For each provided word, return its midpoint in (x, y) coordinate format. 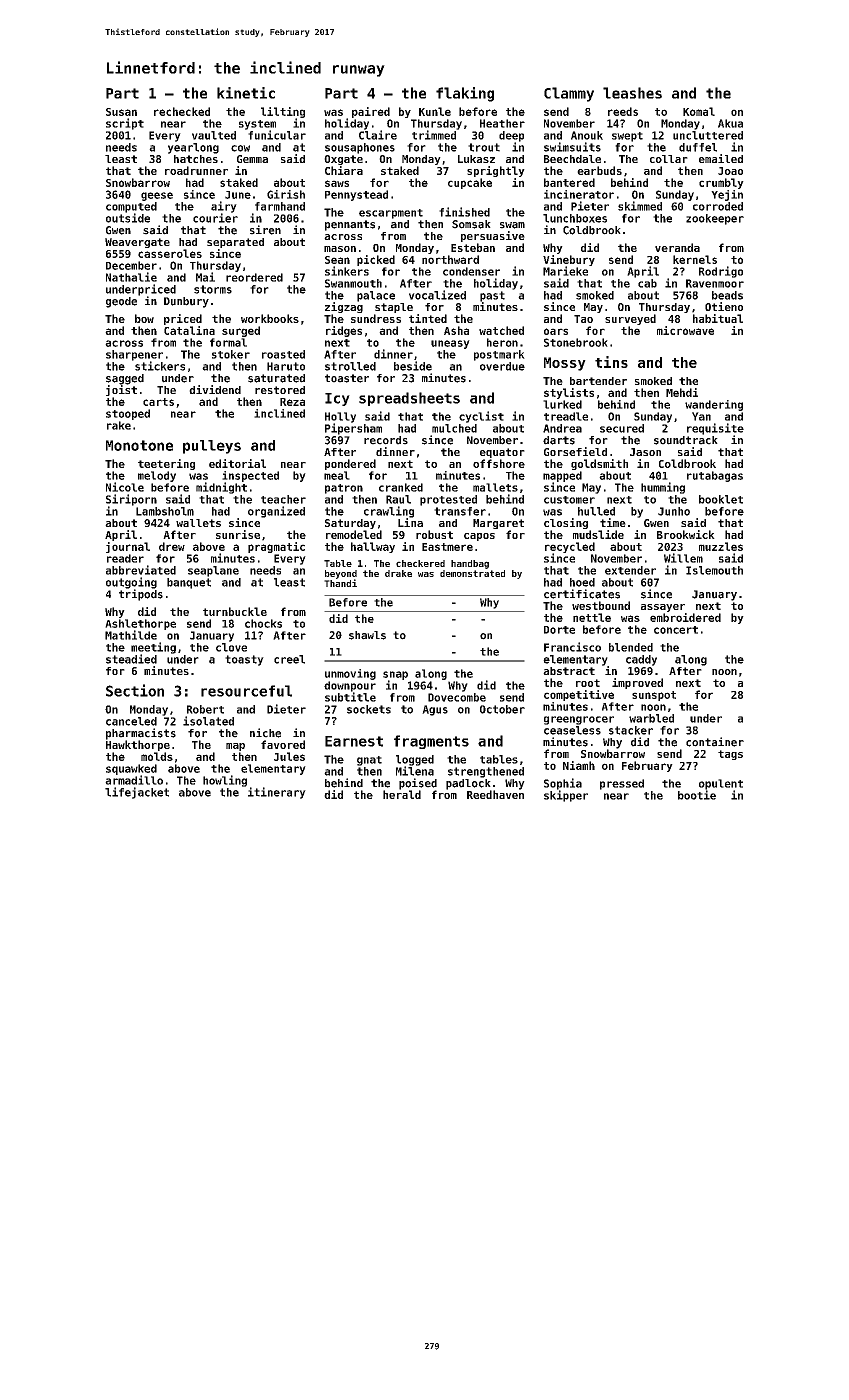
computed (131, 207)
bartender (598, 381)
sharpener (134, 355)
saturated (276, 378)
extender (630, 570)
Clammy (569, 94)
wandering (714, 405)
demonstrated (472, 573)
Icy (337, 399)
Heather (502, 123)
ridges (344, 331)
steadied (131, 659)
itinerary (277, 793)
